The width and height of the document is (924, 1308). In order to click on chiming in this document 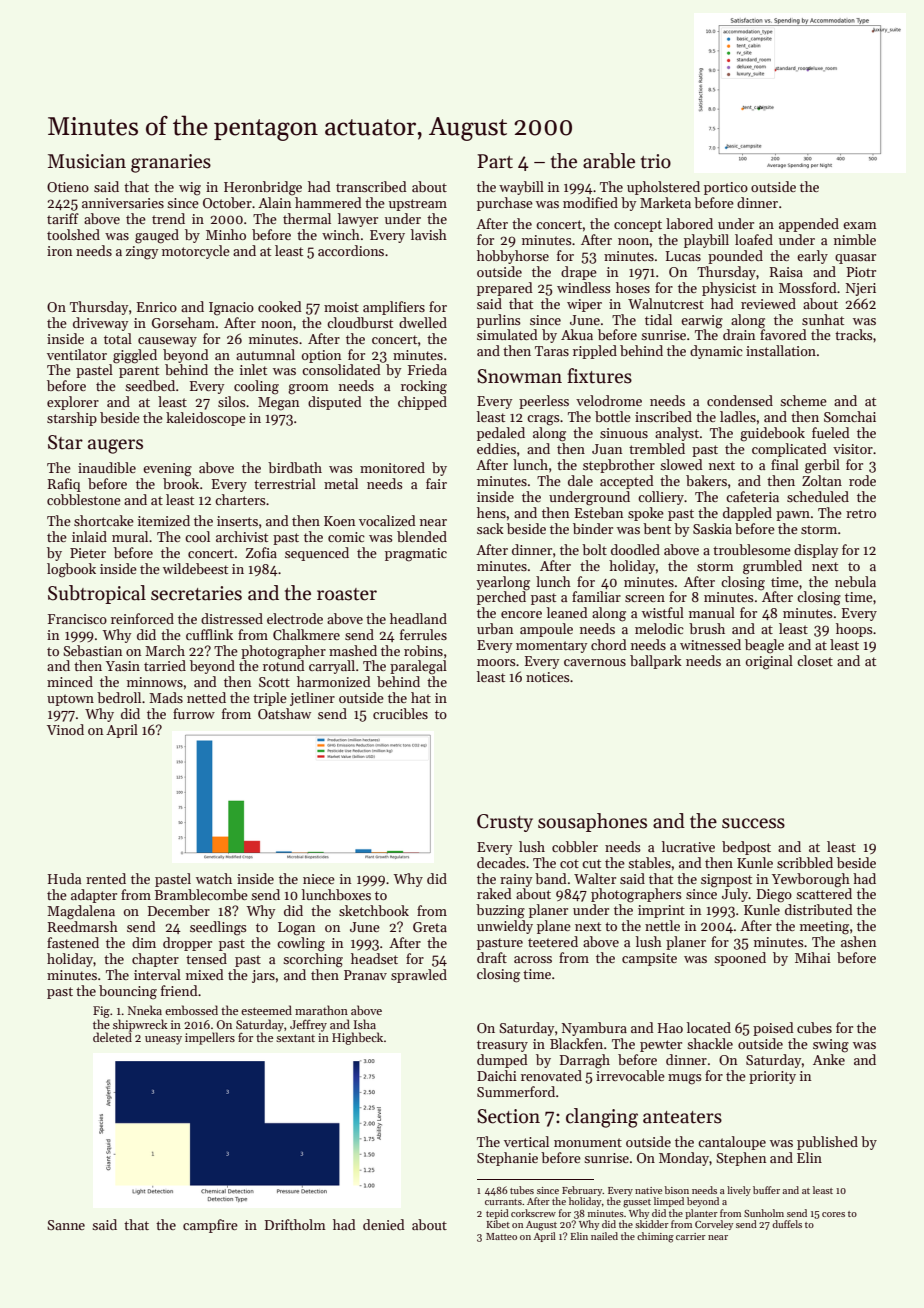, I will do `click(655, 1237)`.
